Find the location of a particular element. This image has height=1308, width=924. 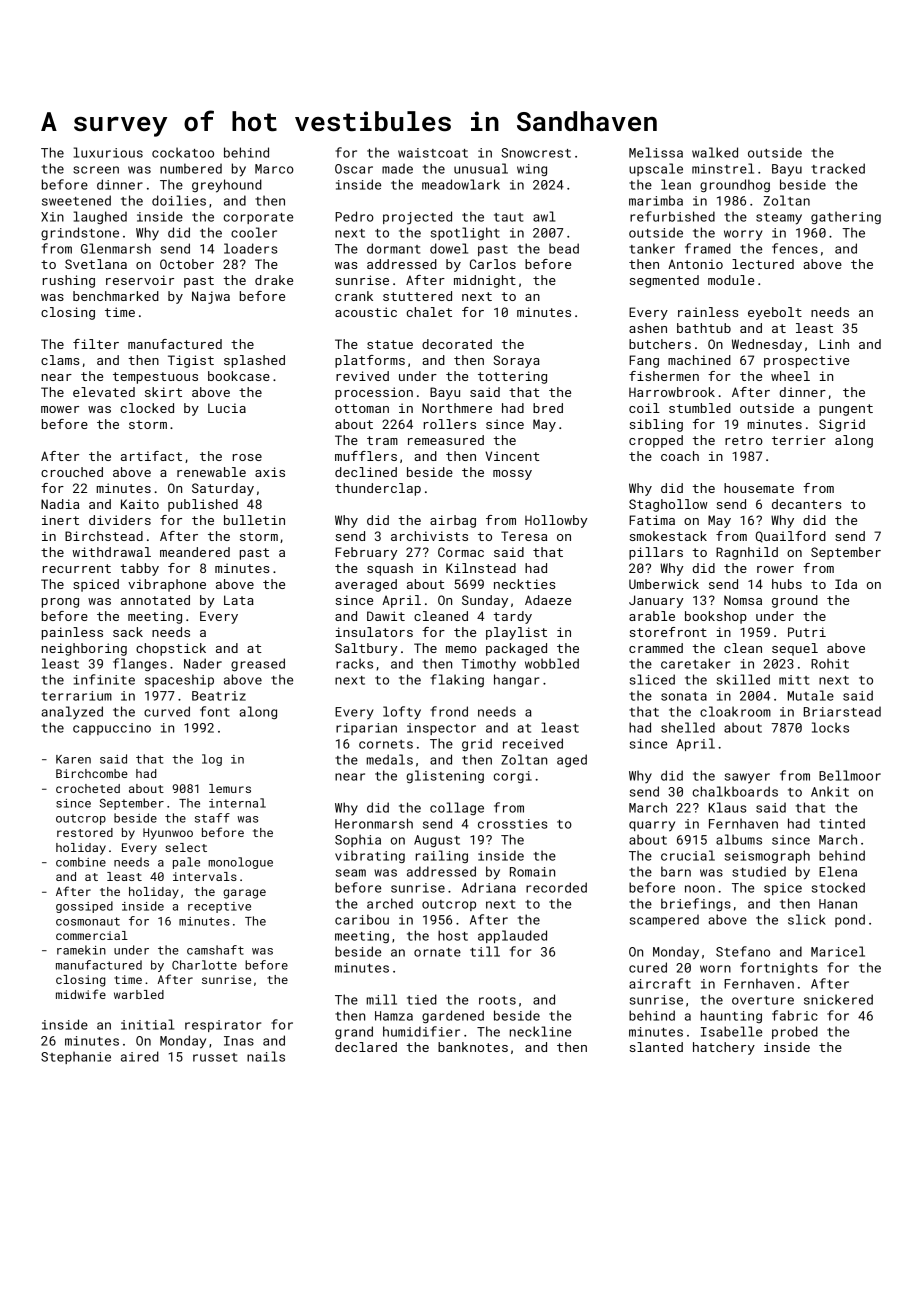

doilies is located at coordinates (179, 200).
